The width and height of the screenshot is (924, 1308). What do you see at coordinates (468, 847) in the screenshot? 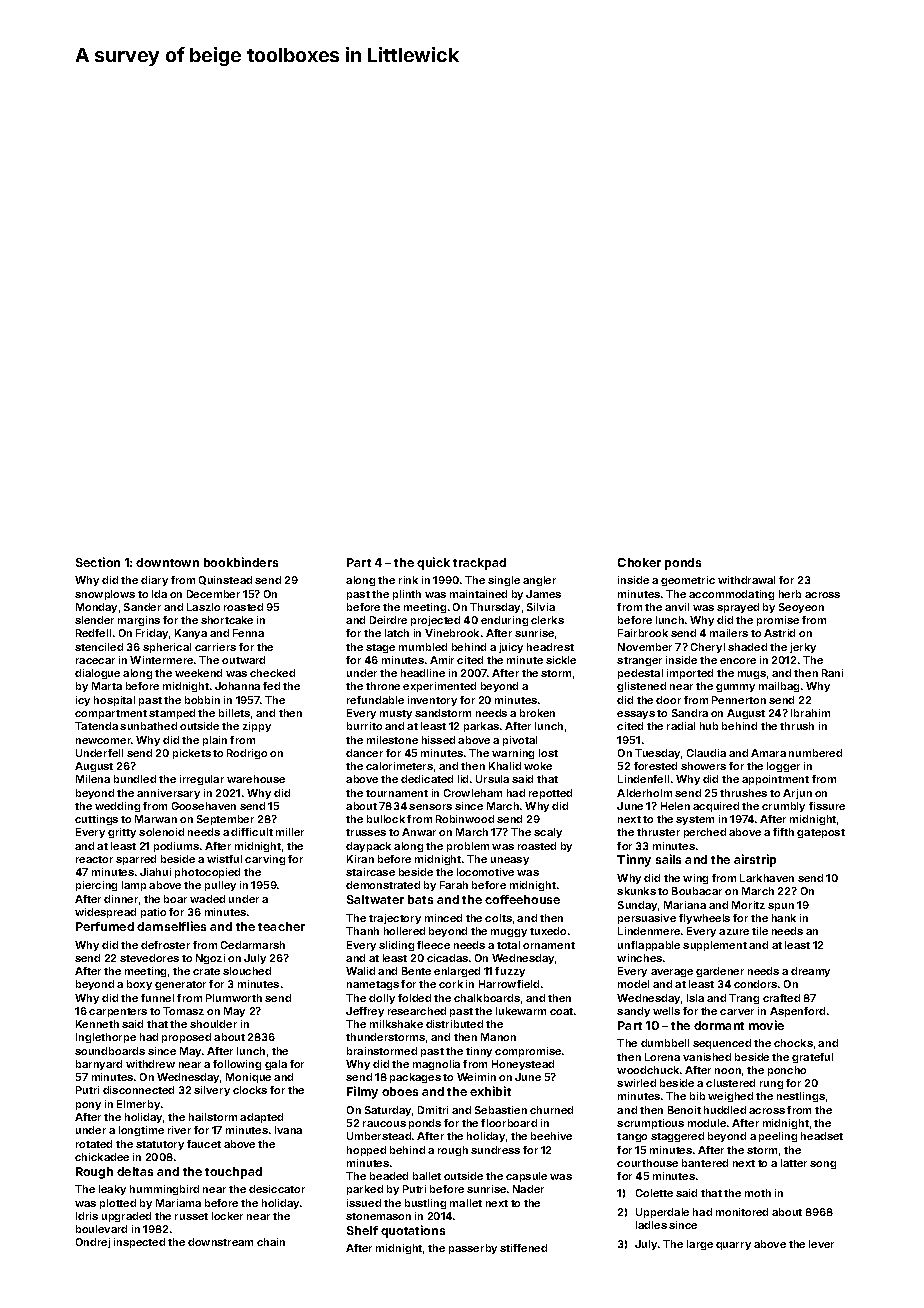
I see `problem` at bounding box center [468, 847].
